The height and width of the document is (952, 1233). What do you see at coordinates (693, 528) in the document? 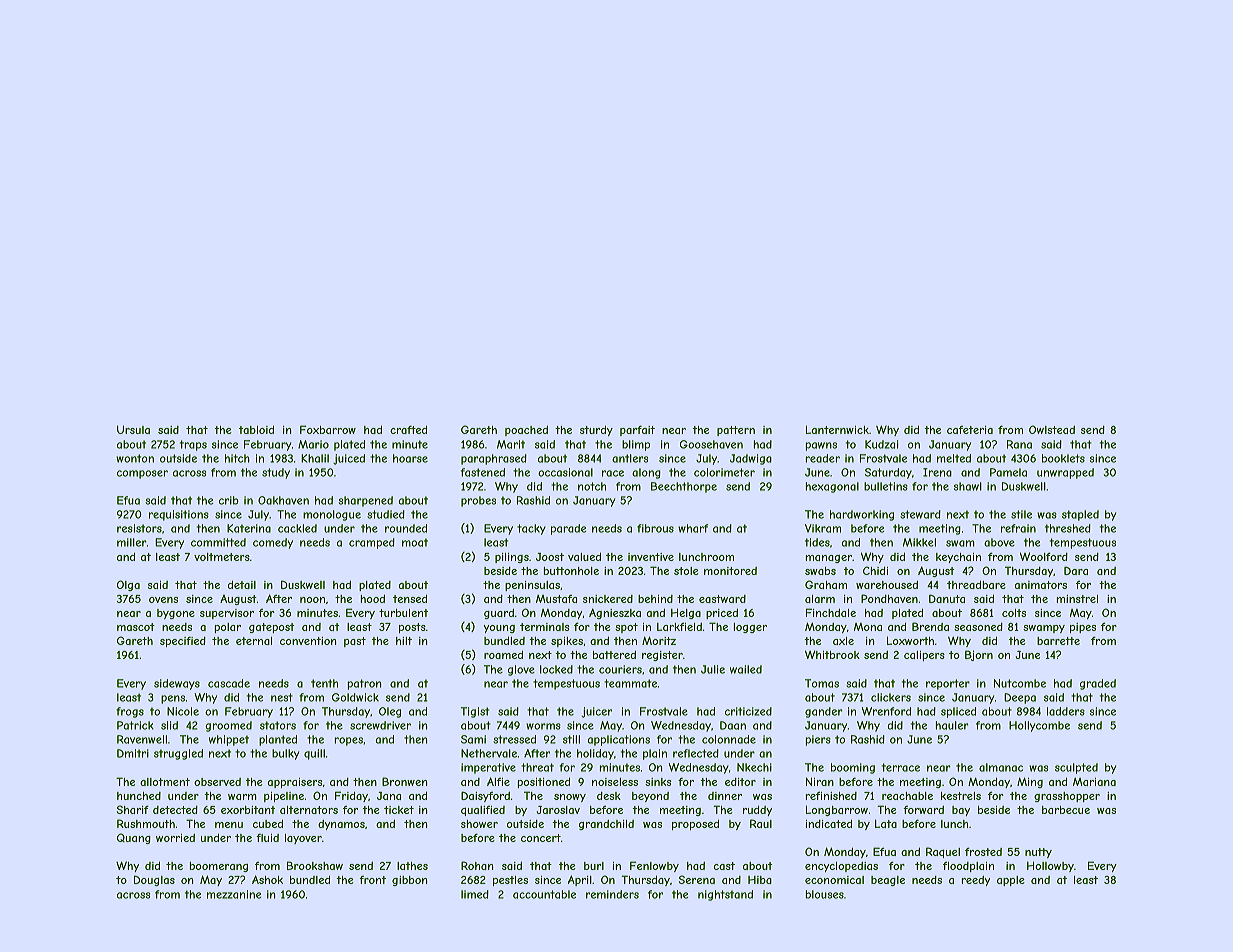
I see `wharf` at bounding box center [693, 528].
